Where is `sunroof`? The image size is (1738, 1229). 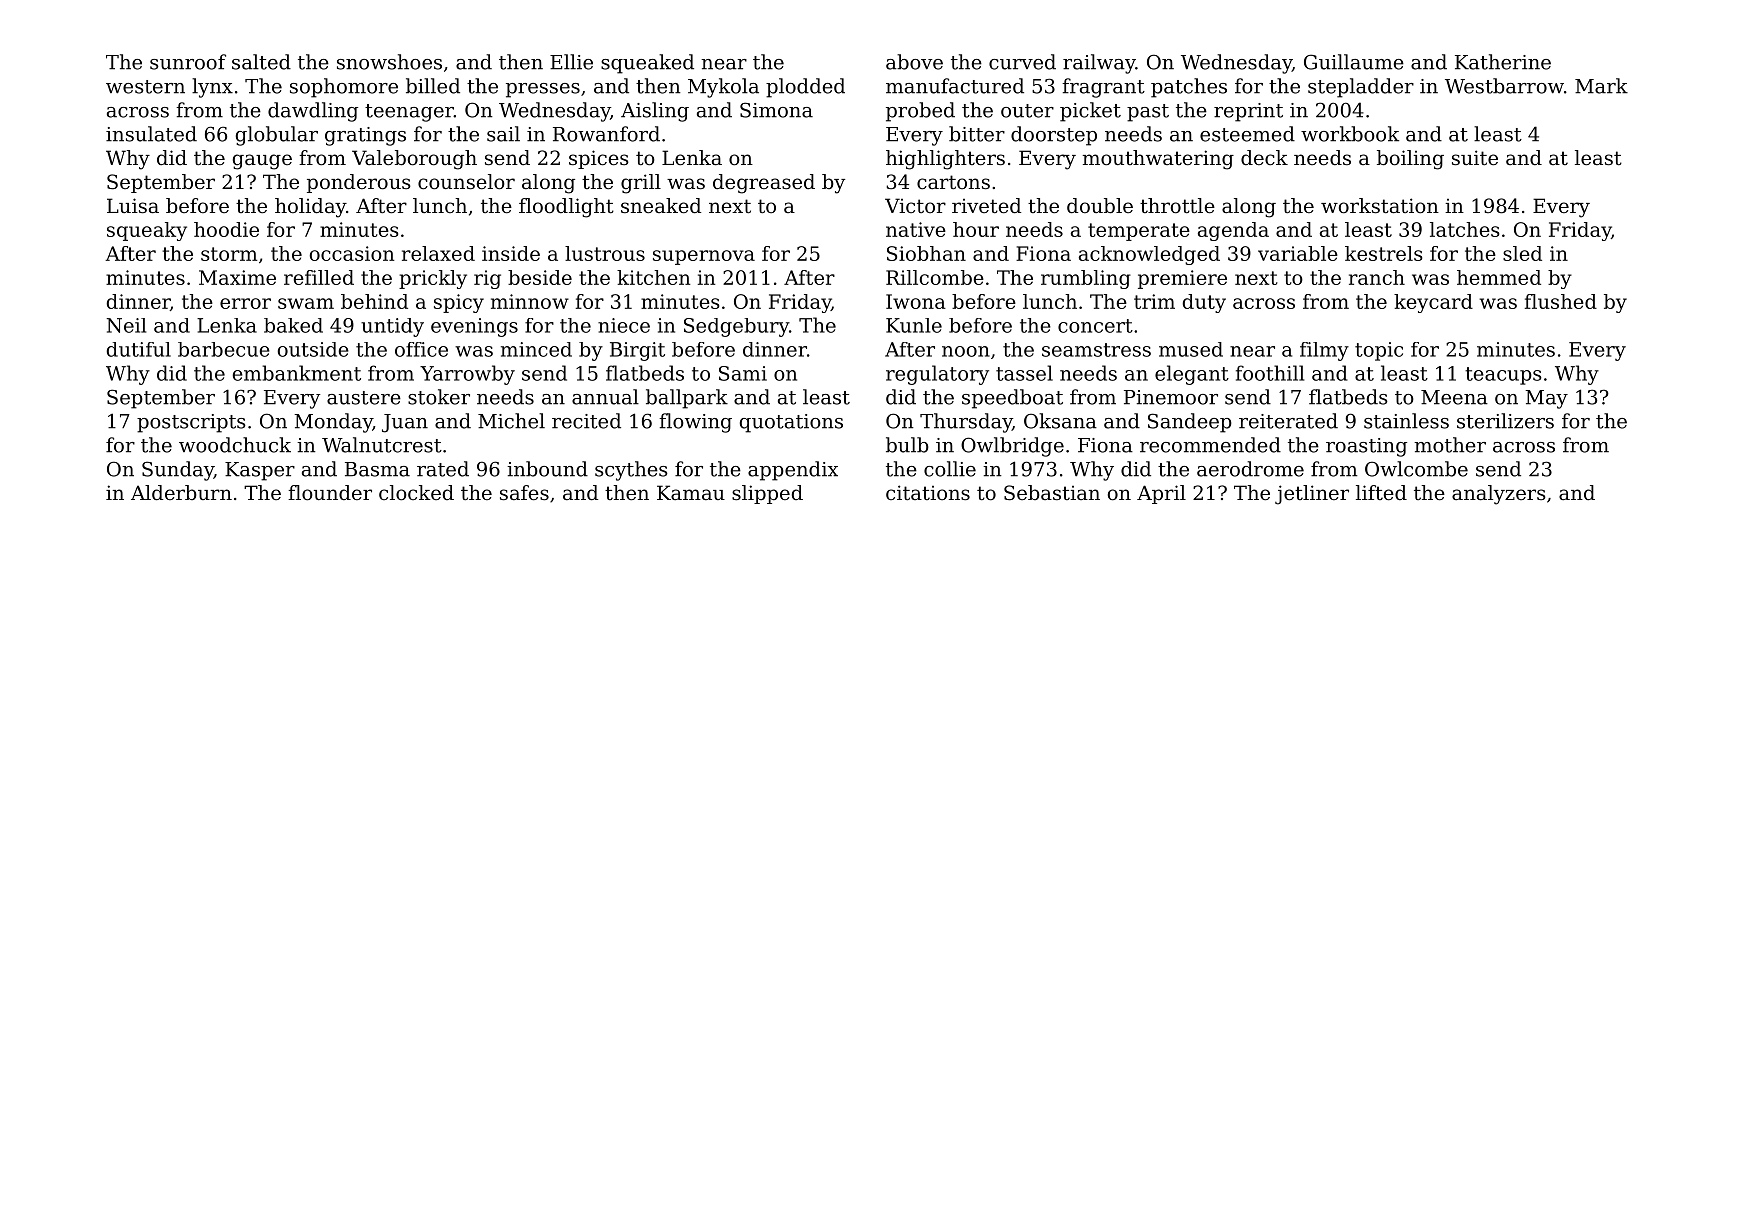
sunroof is located at coordinates (188, 62).
